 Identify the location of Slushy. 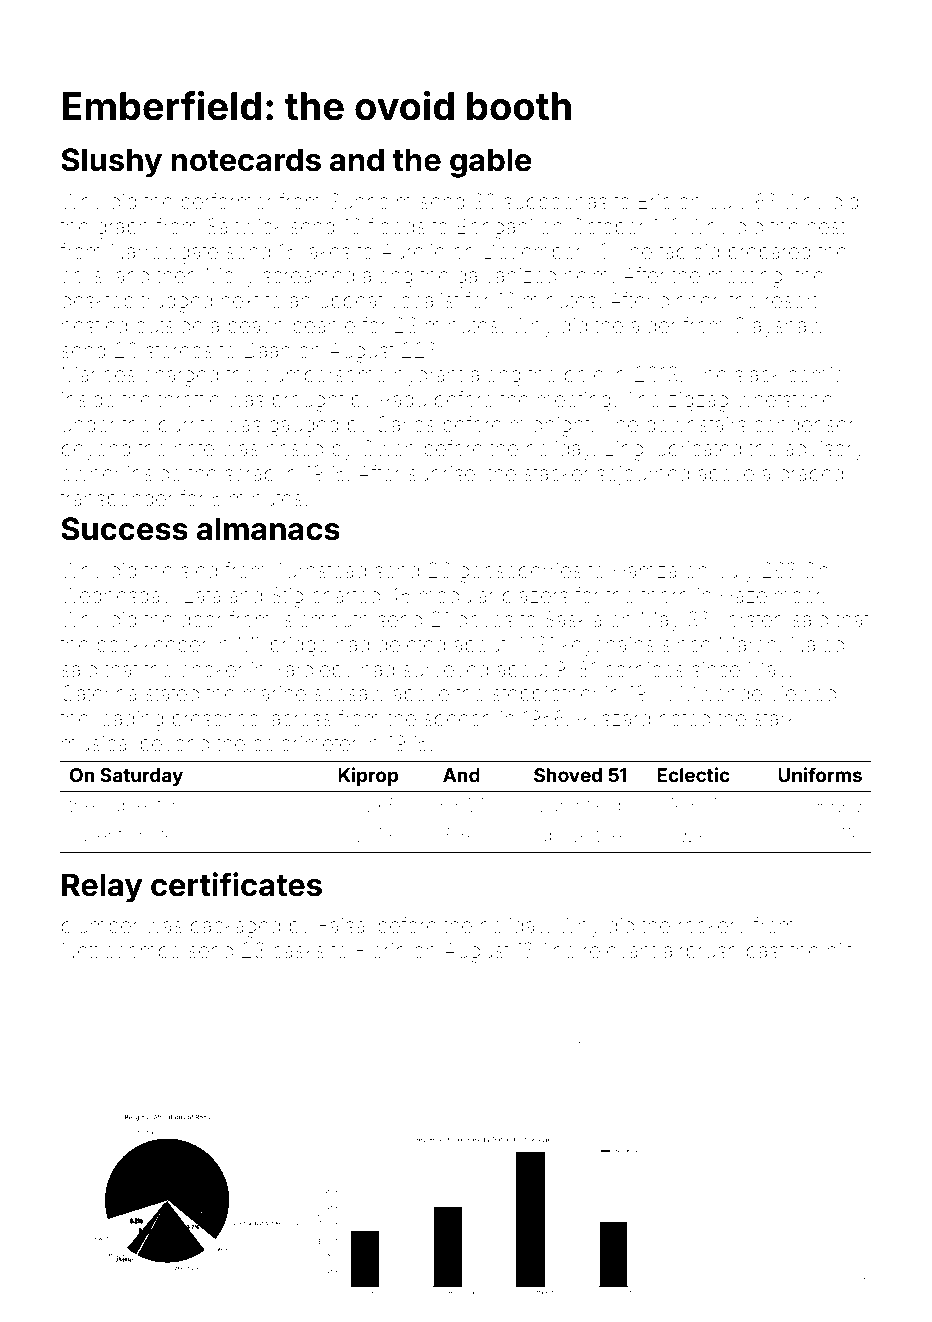
(111, 163).
